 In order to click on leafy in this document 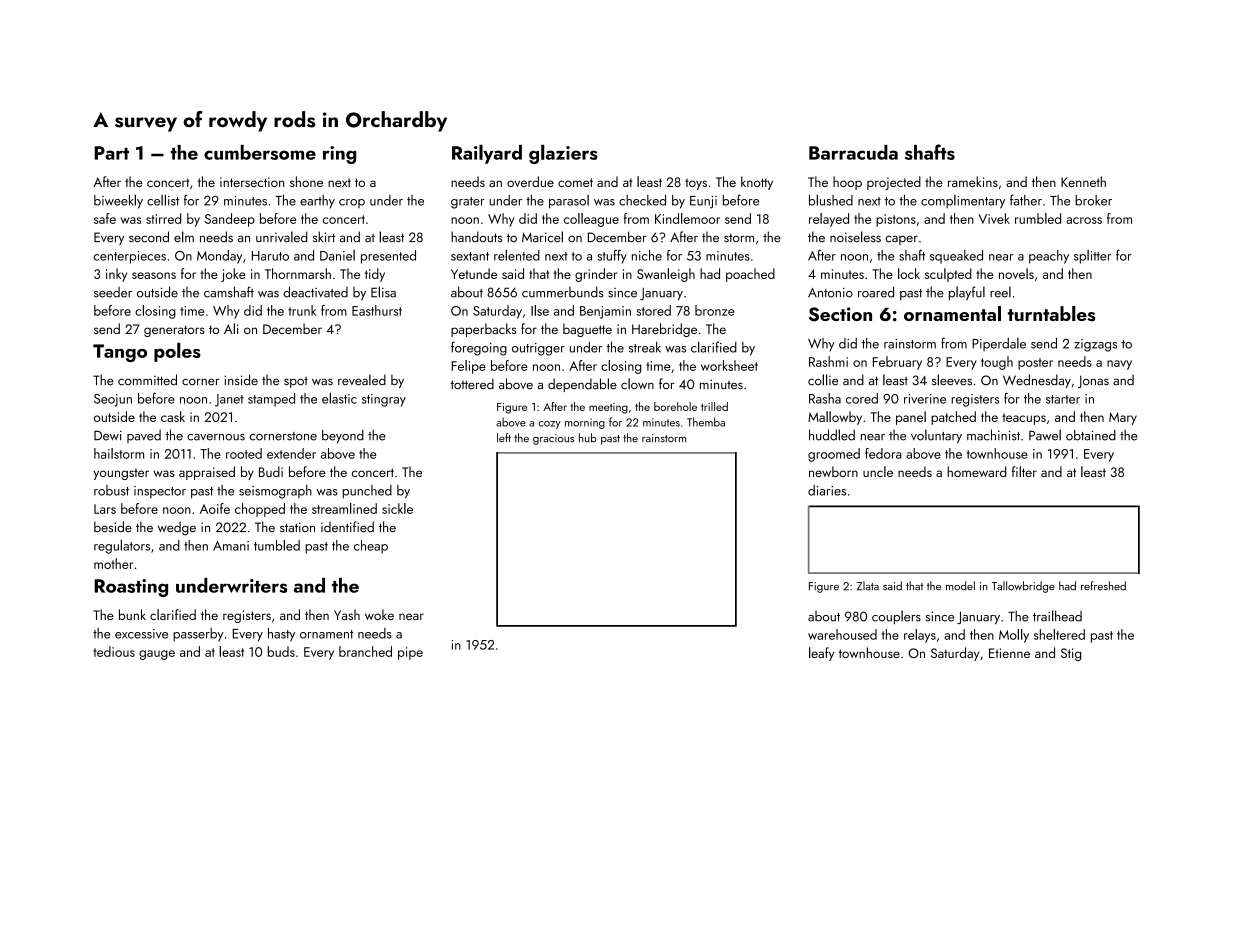, I will do `click(821, 654)`.
